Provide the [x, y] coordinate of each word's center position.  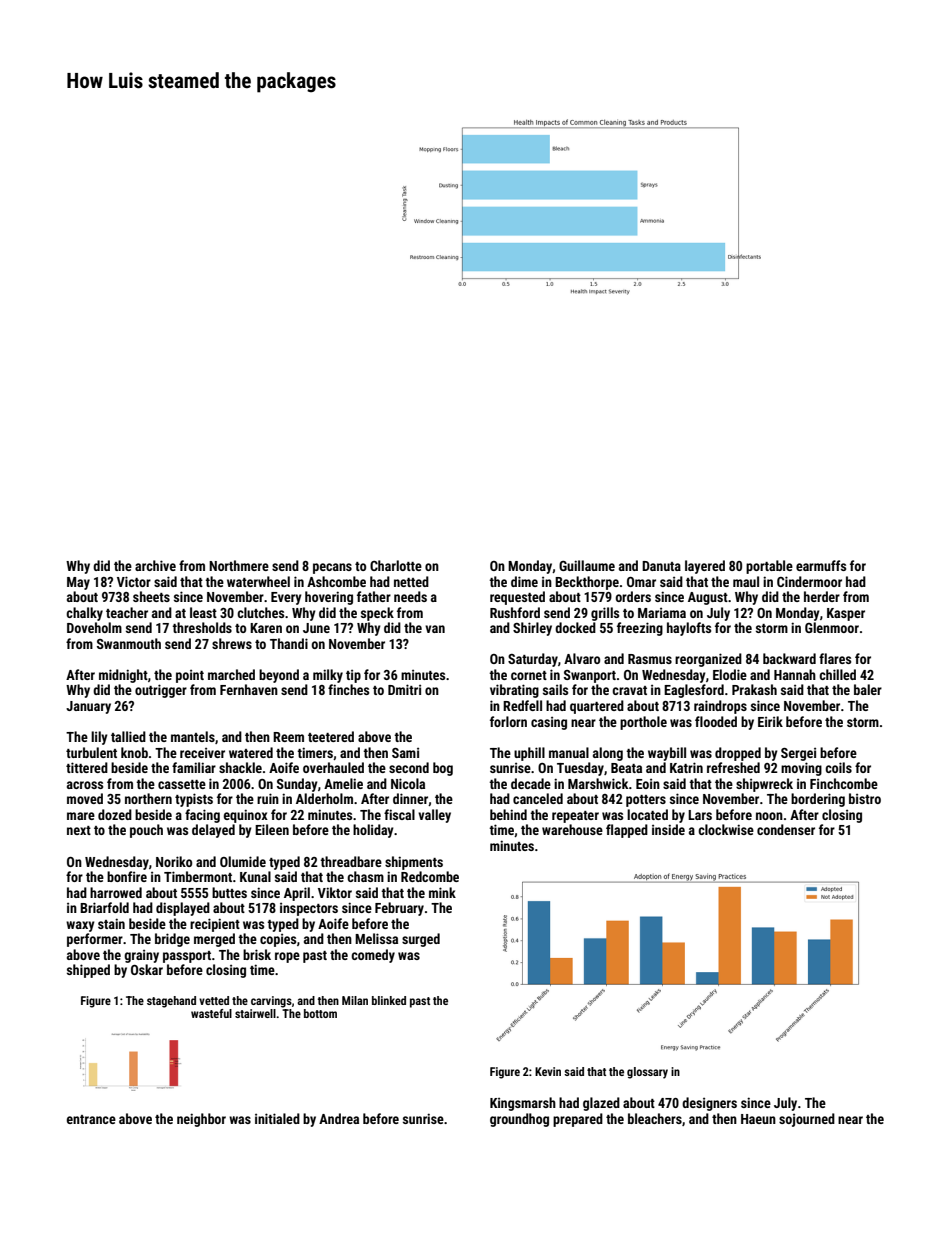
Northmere [239, 565]
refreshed [733, 767]
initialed [277, 1118]
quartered [597, 707]
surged [421, 940]
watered [251, 752]
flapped [627, 831]
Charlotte [396, 565]
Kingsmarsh [523, 1104]
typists [194, 800]
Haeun [758, 1119]
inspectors [309, 909]
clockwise [726, 829]
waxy [80, 926]
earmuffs [821, 565]
